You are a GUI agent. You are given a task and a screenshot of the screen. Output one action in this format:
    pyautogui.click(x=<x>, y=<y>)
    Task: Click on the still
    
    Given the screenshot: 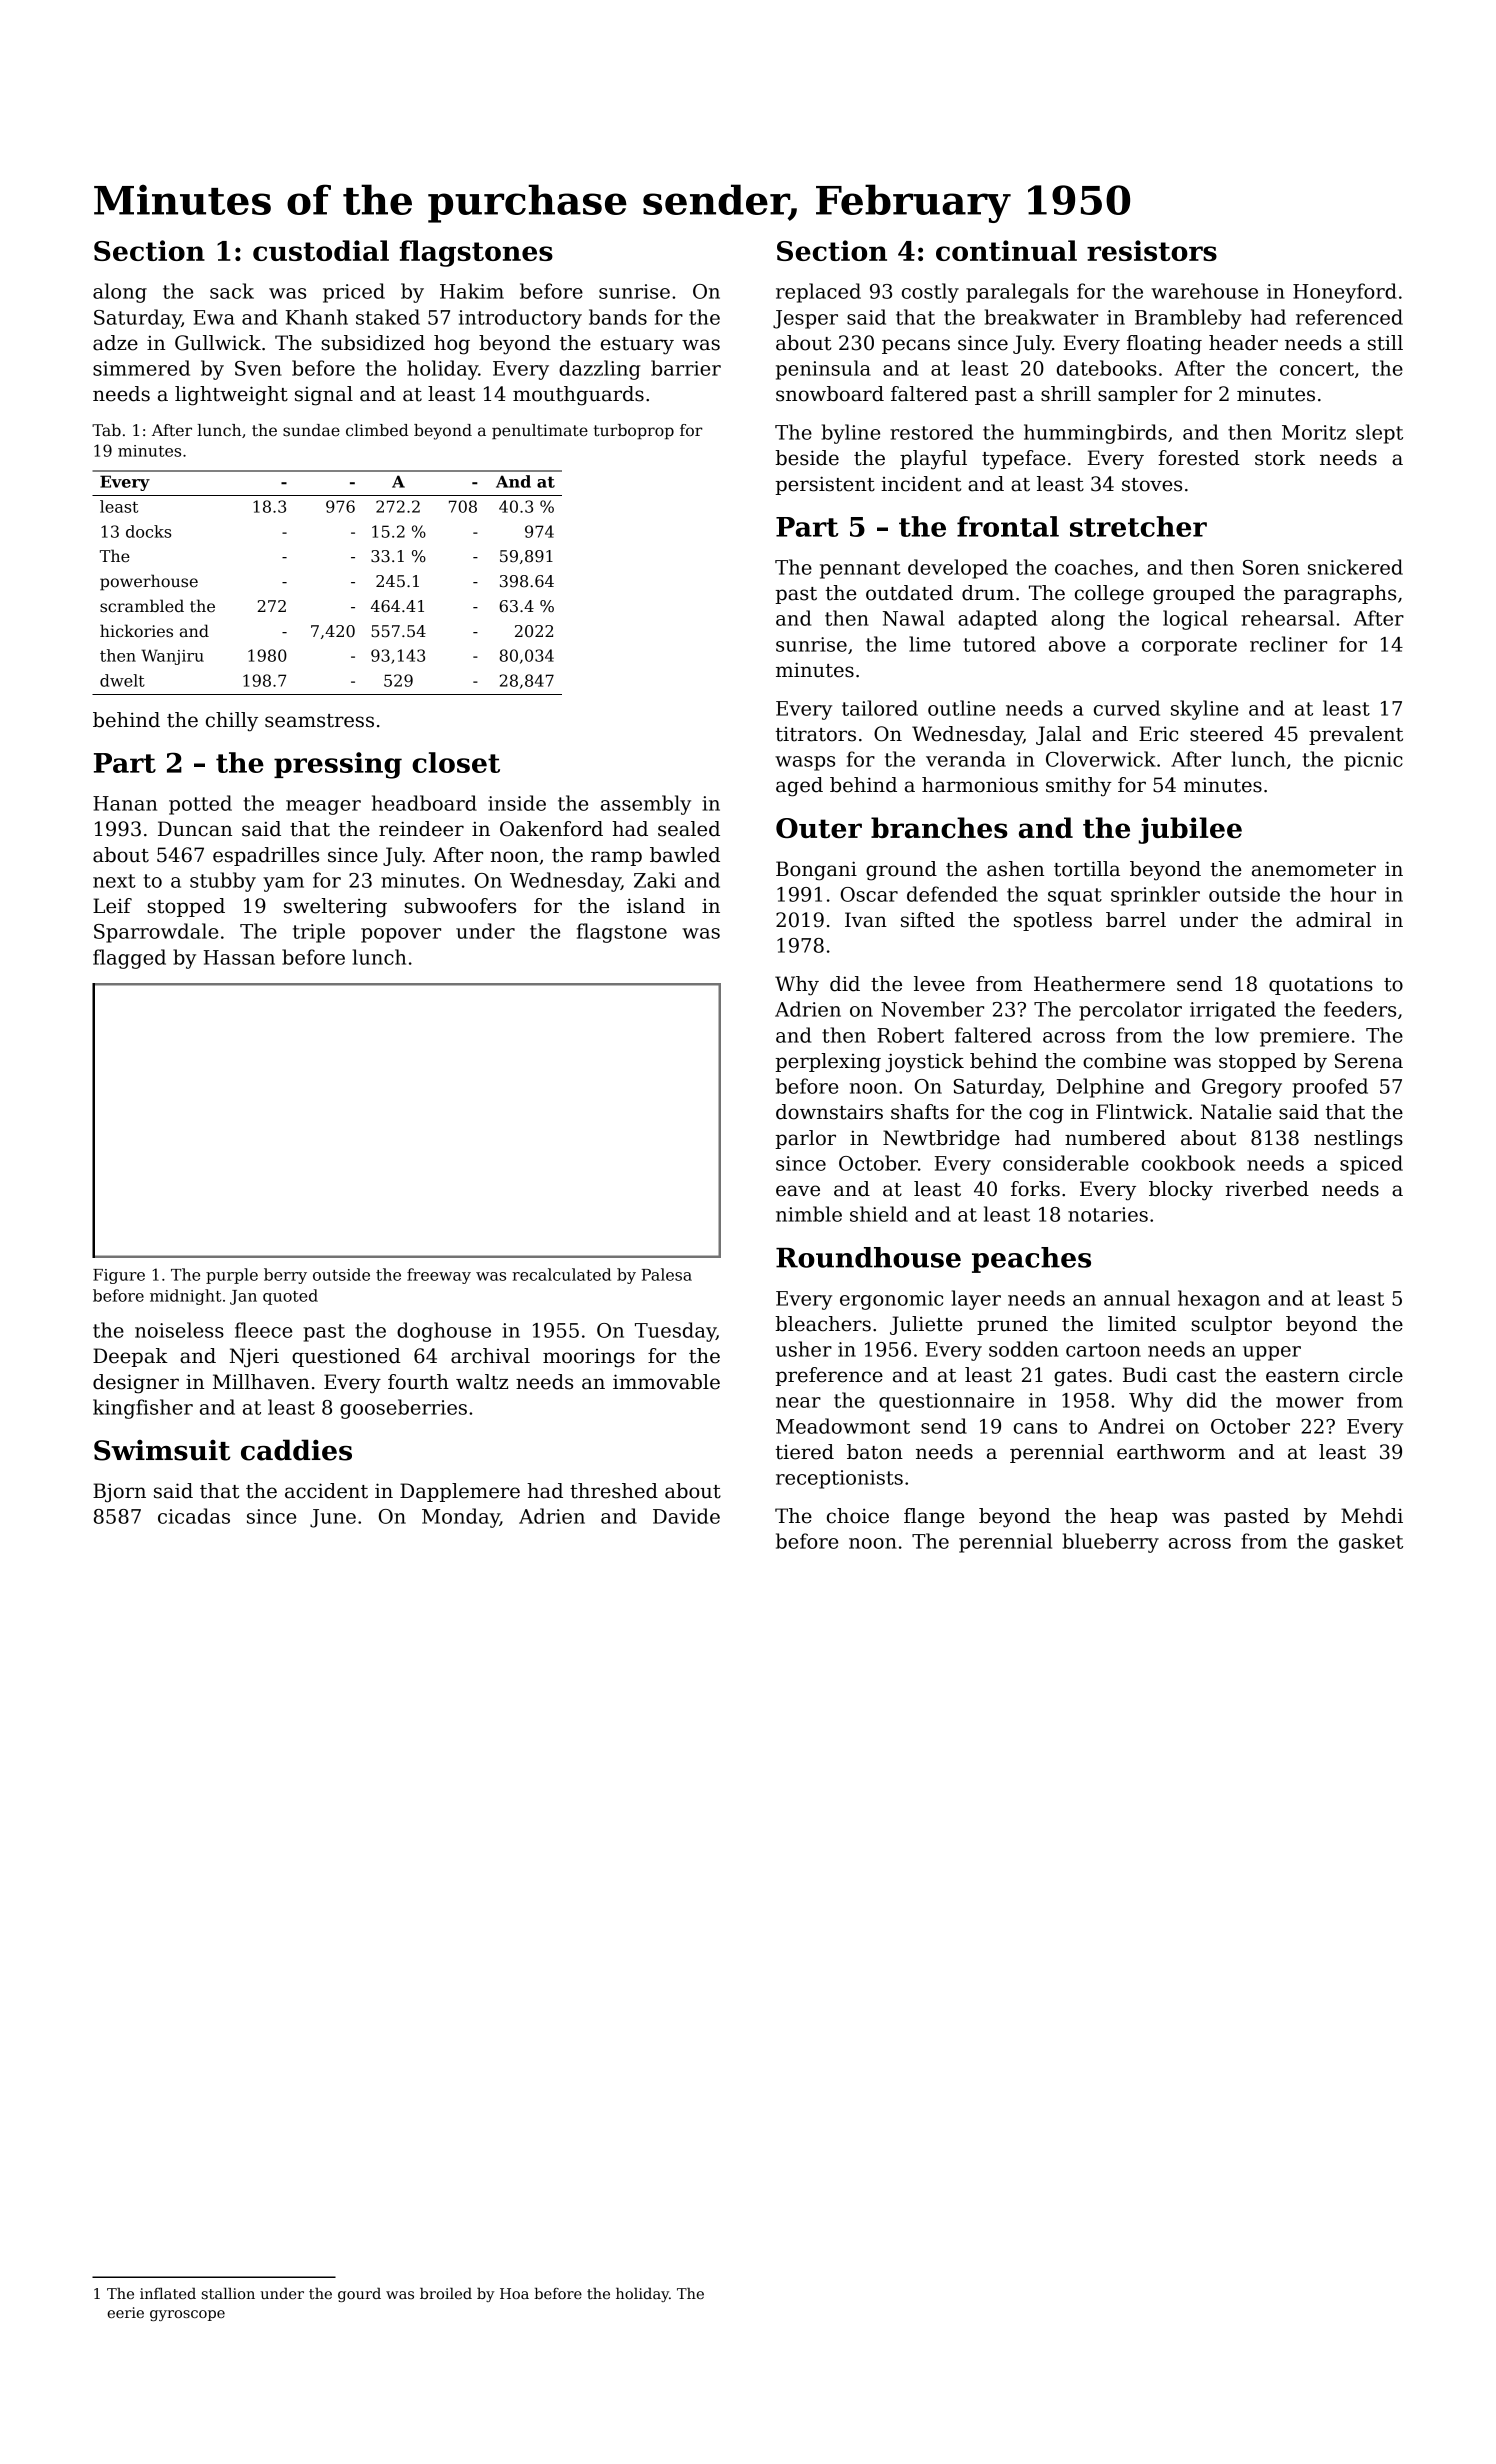 What is the action you would take?
    pyautogui.click(x=1385, y=343)
